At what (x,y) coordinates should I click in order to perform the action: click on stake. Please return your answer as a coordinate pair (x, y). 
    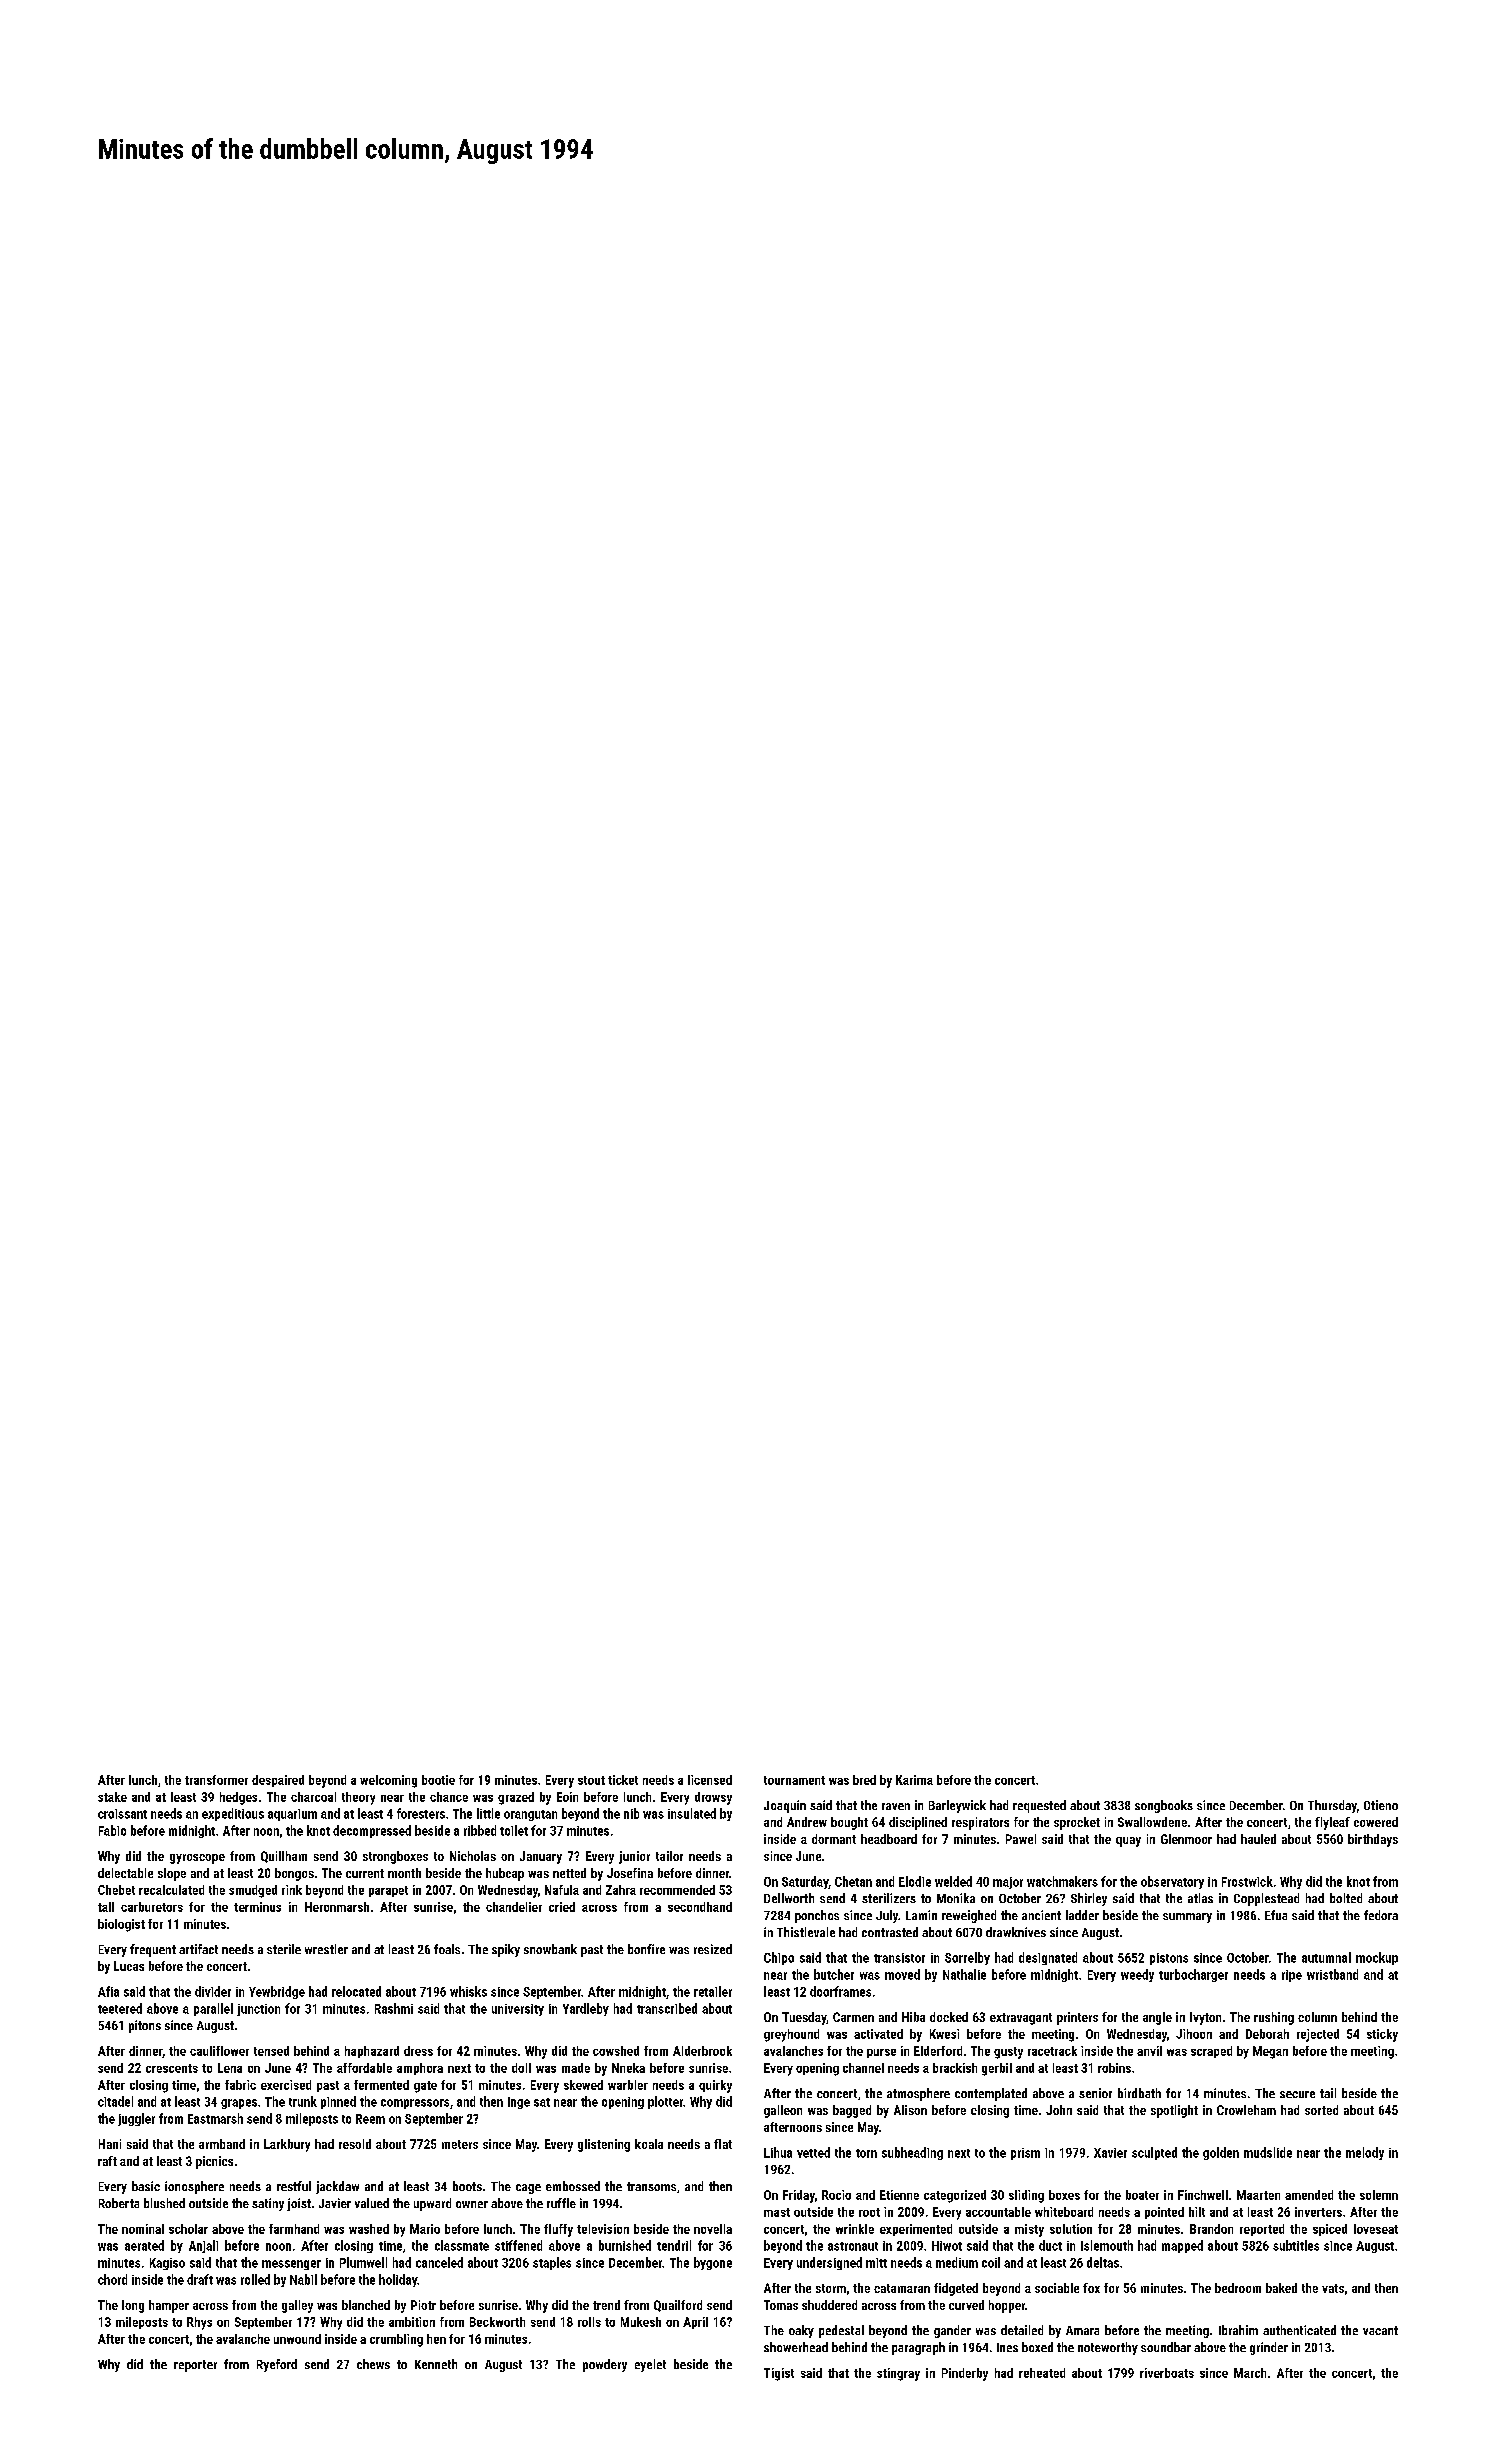
    Looking at the image, I should click on (112, 1797).
